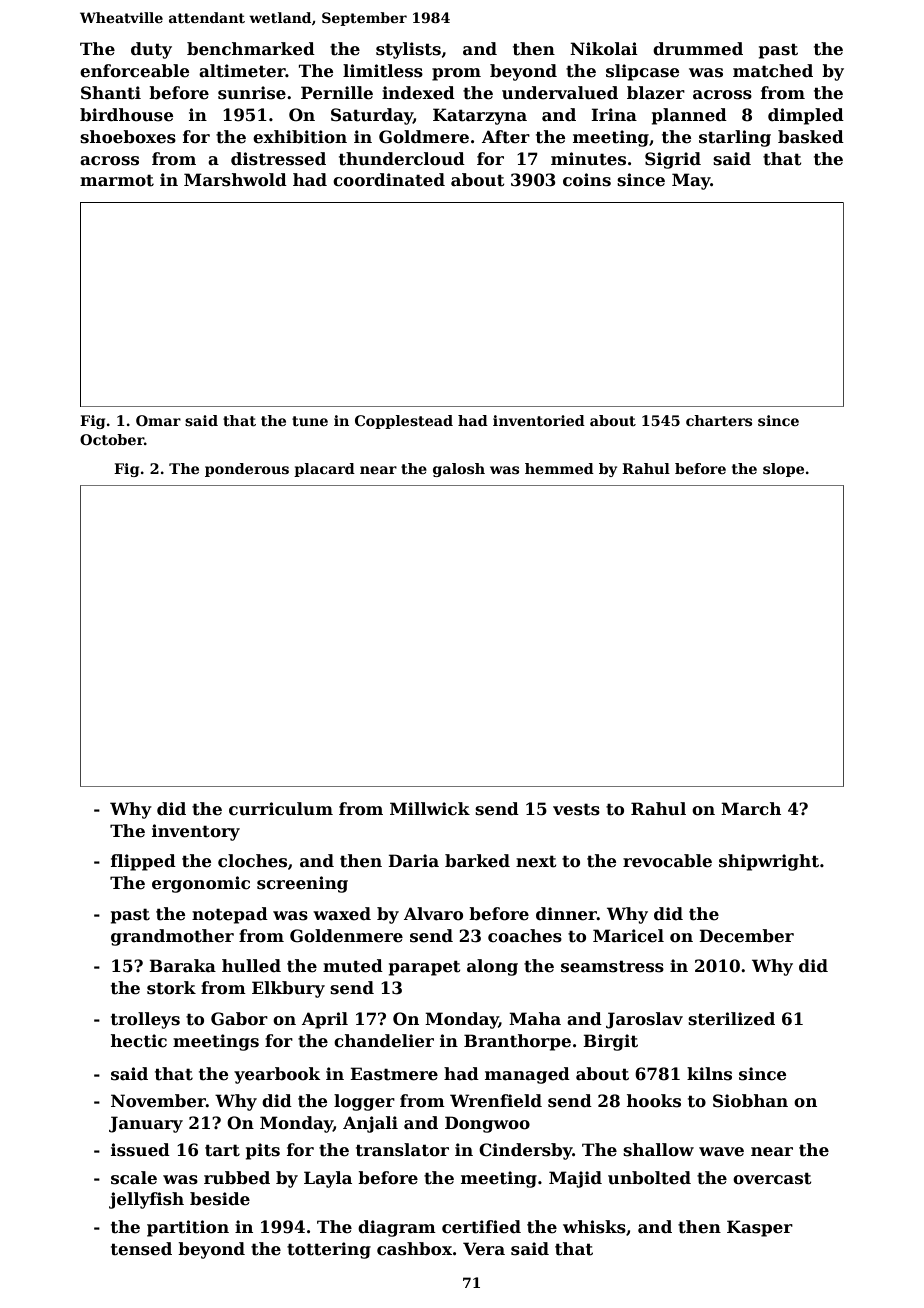 This page has height=1308, width=924. Describe the element at coordinates (414, 1249) in the page. I see `cashbox` at that location.
